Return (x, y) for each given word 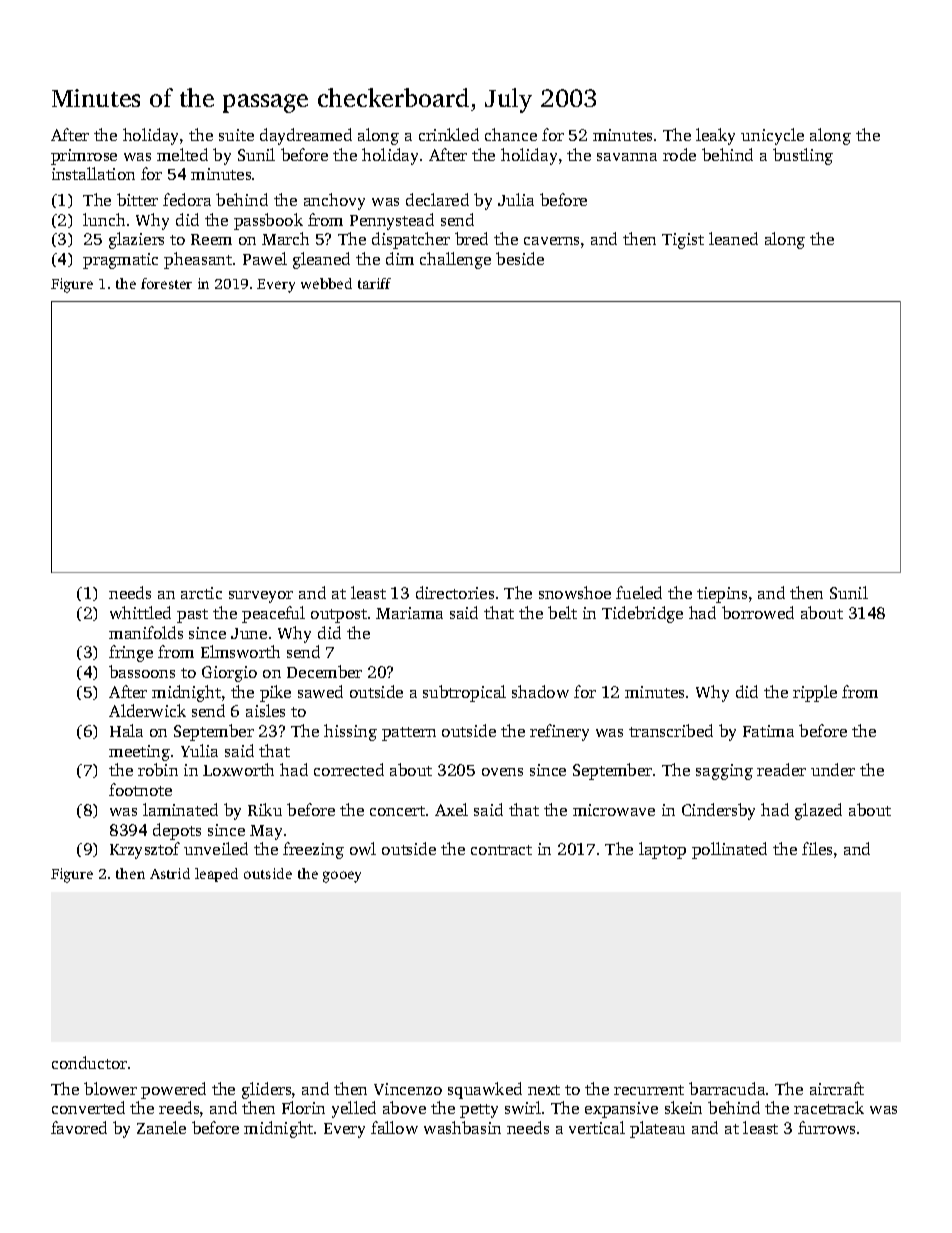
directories (455, 592)
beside (520, 258)
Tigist (683, 241)
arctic (201, 593)
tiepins (722, 595)
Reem (211, 239)
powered (173, 1090)
